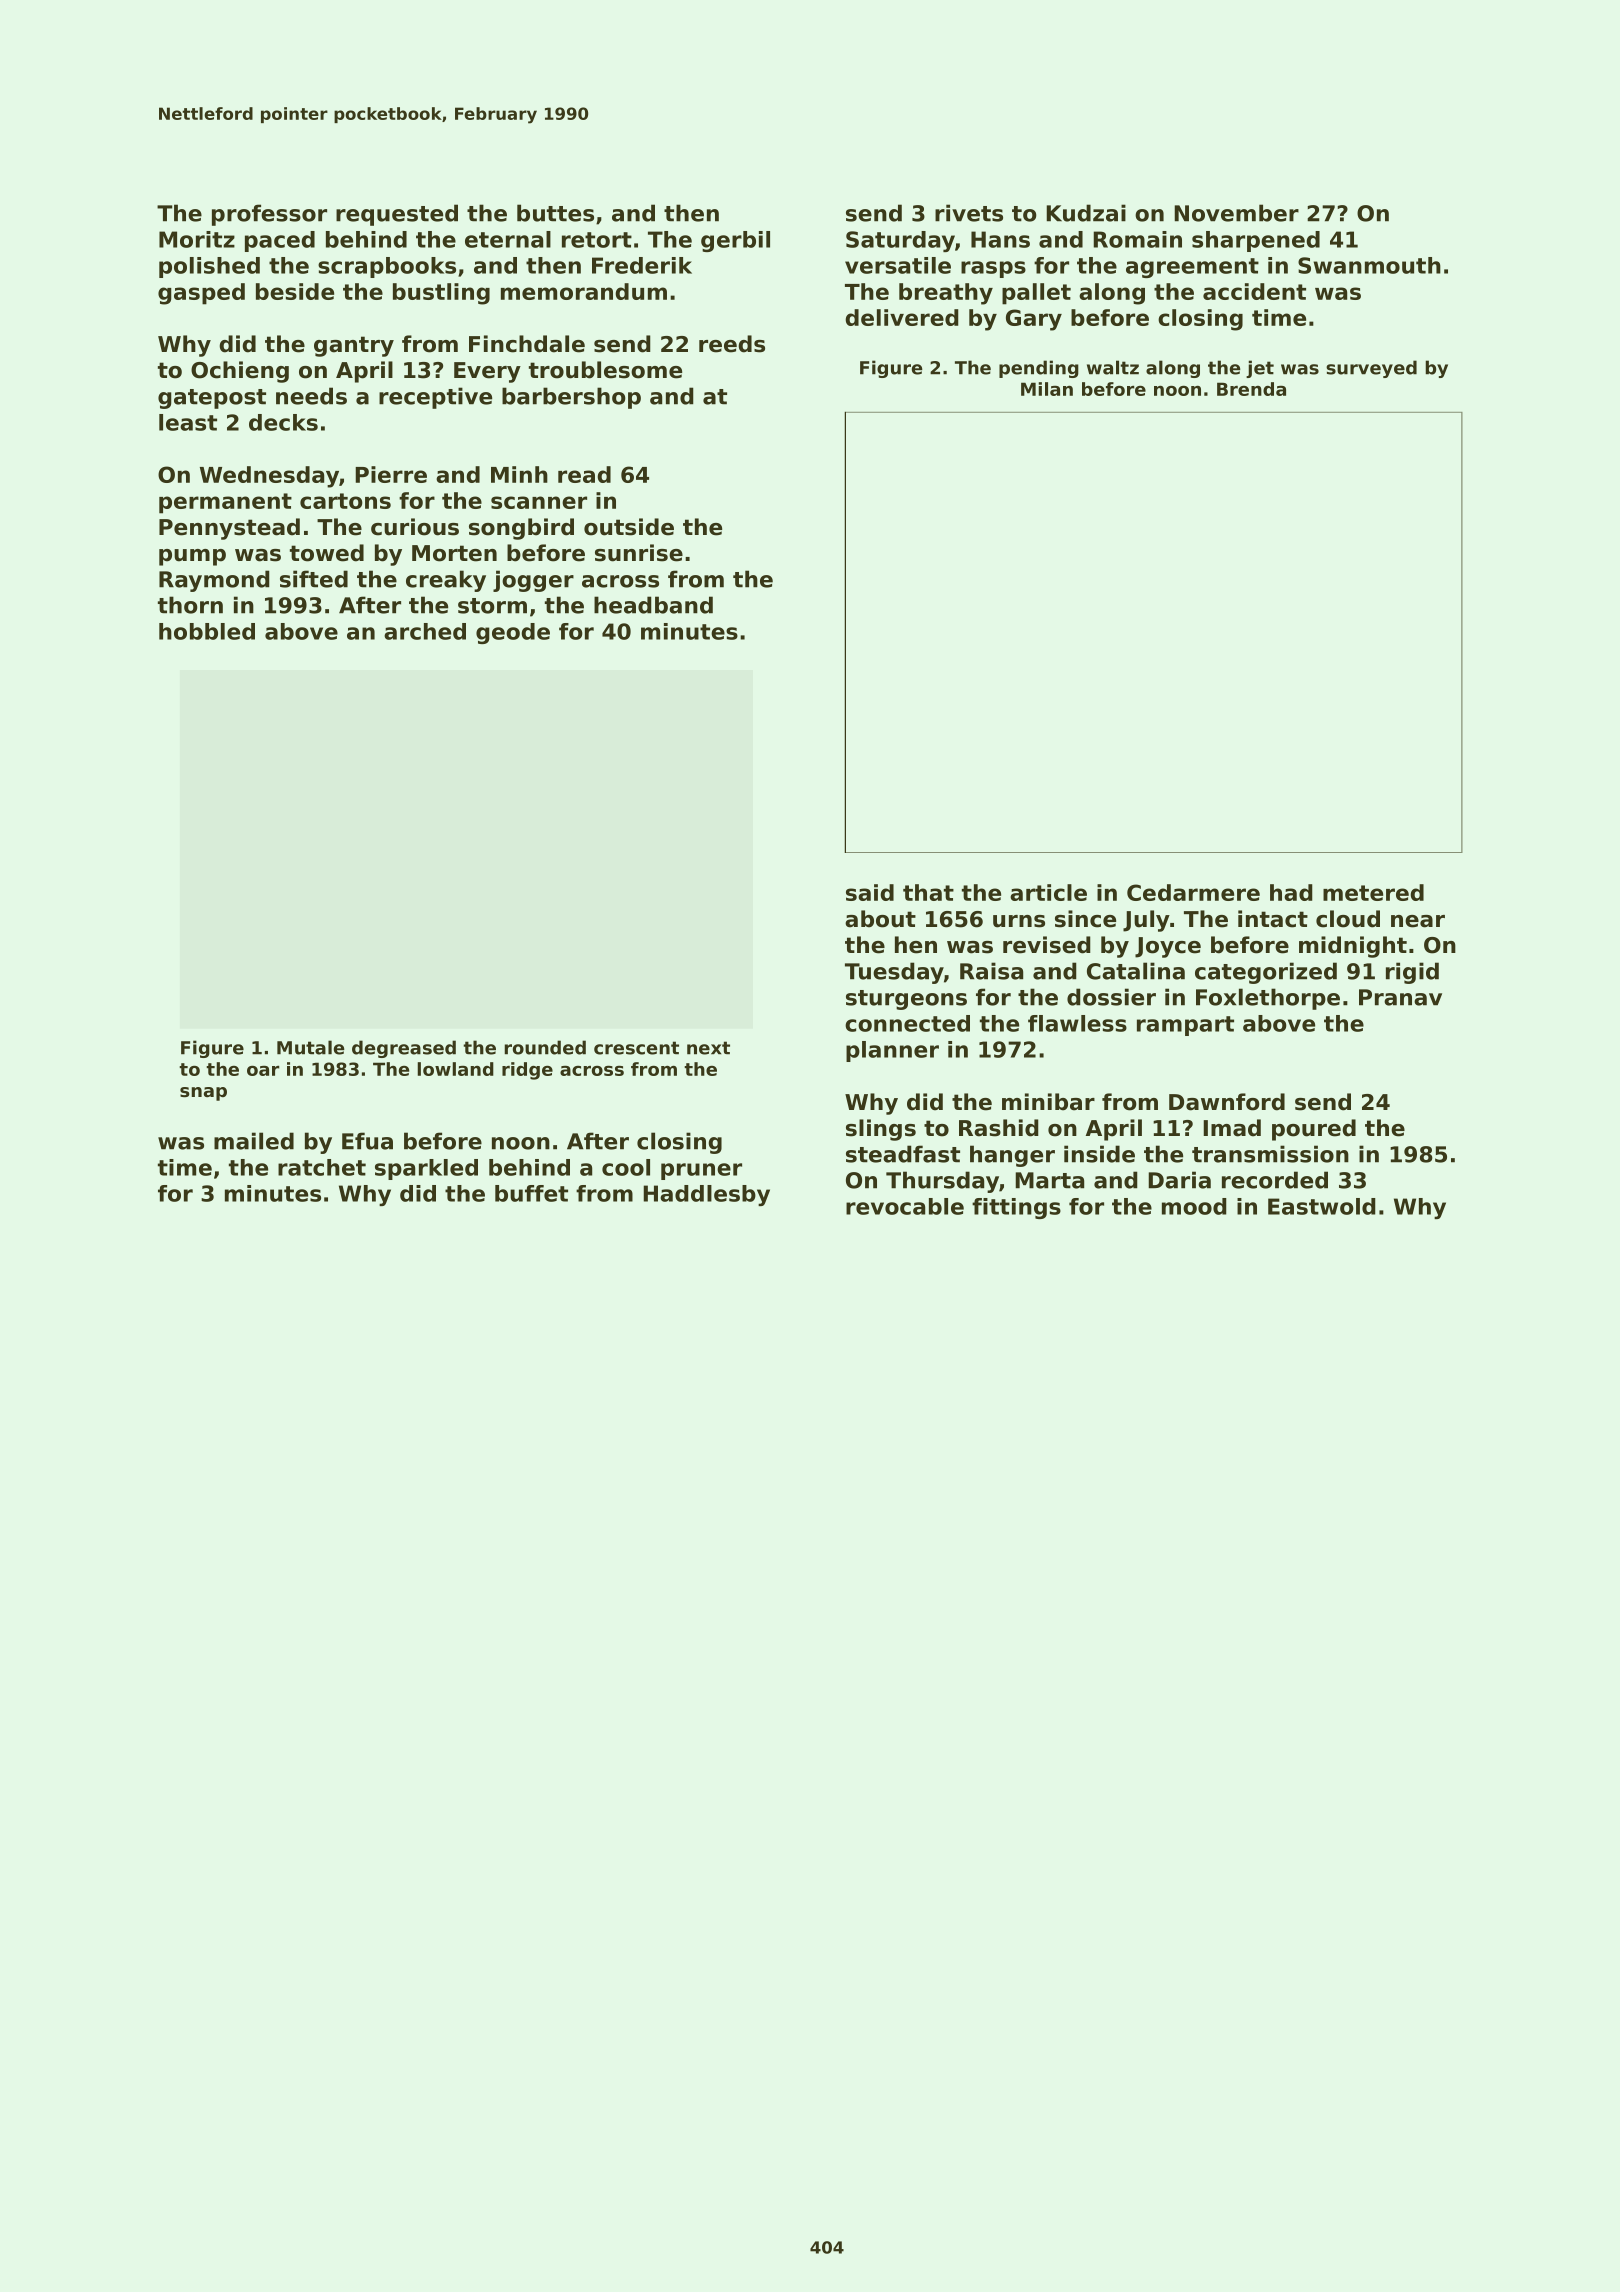  Describe the element at coordinates (639, 553) in the screenshot. I see `sunrise` at that location.
